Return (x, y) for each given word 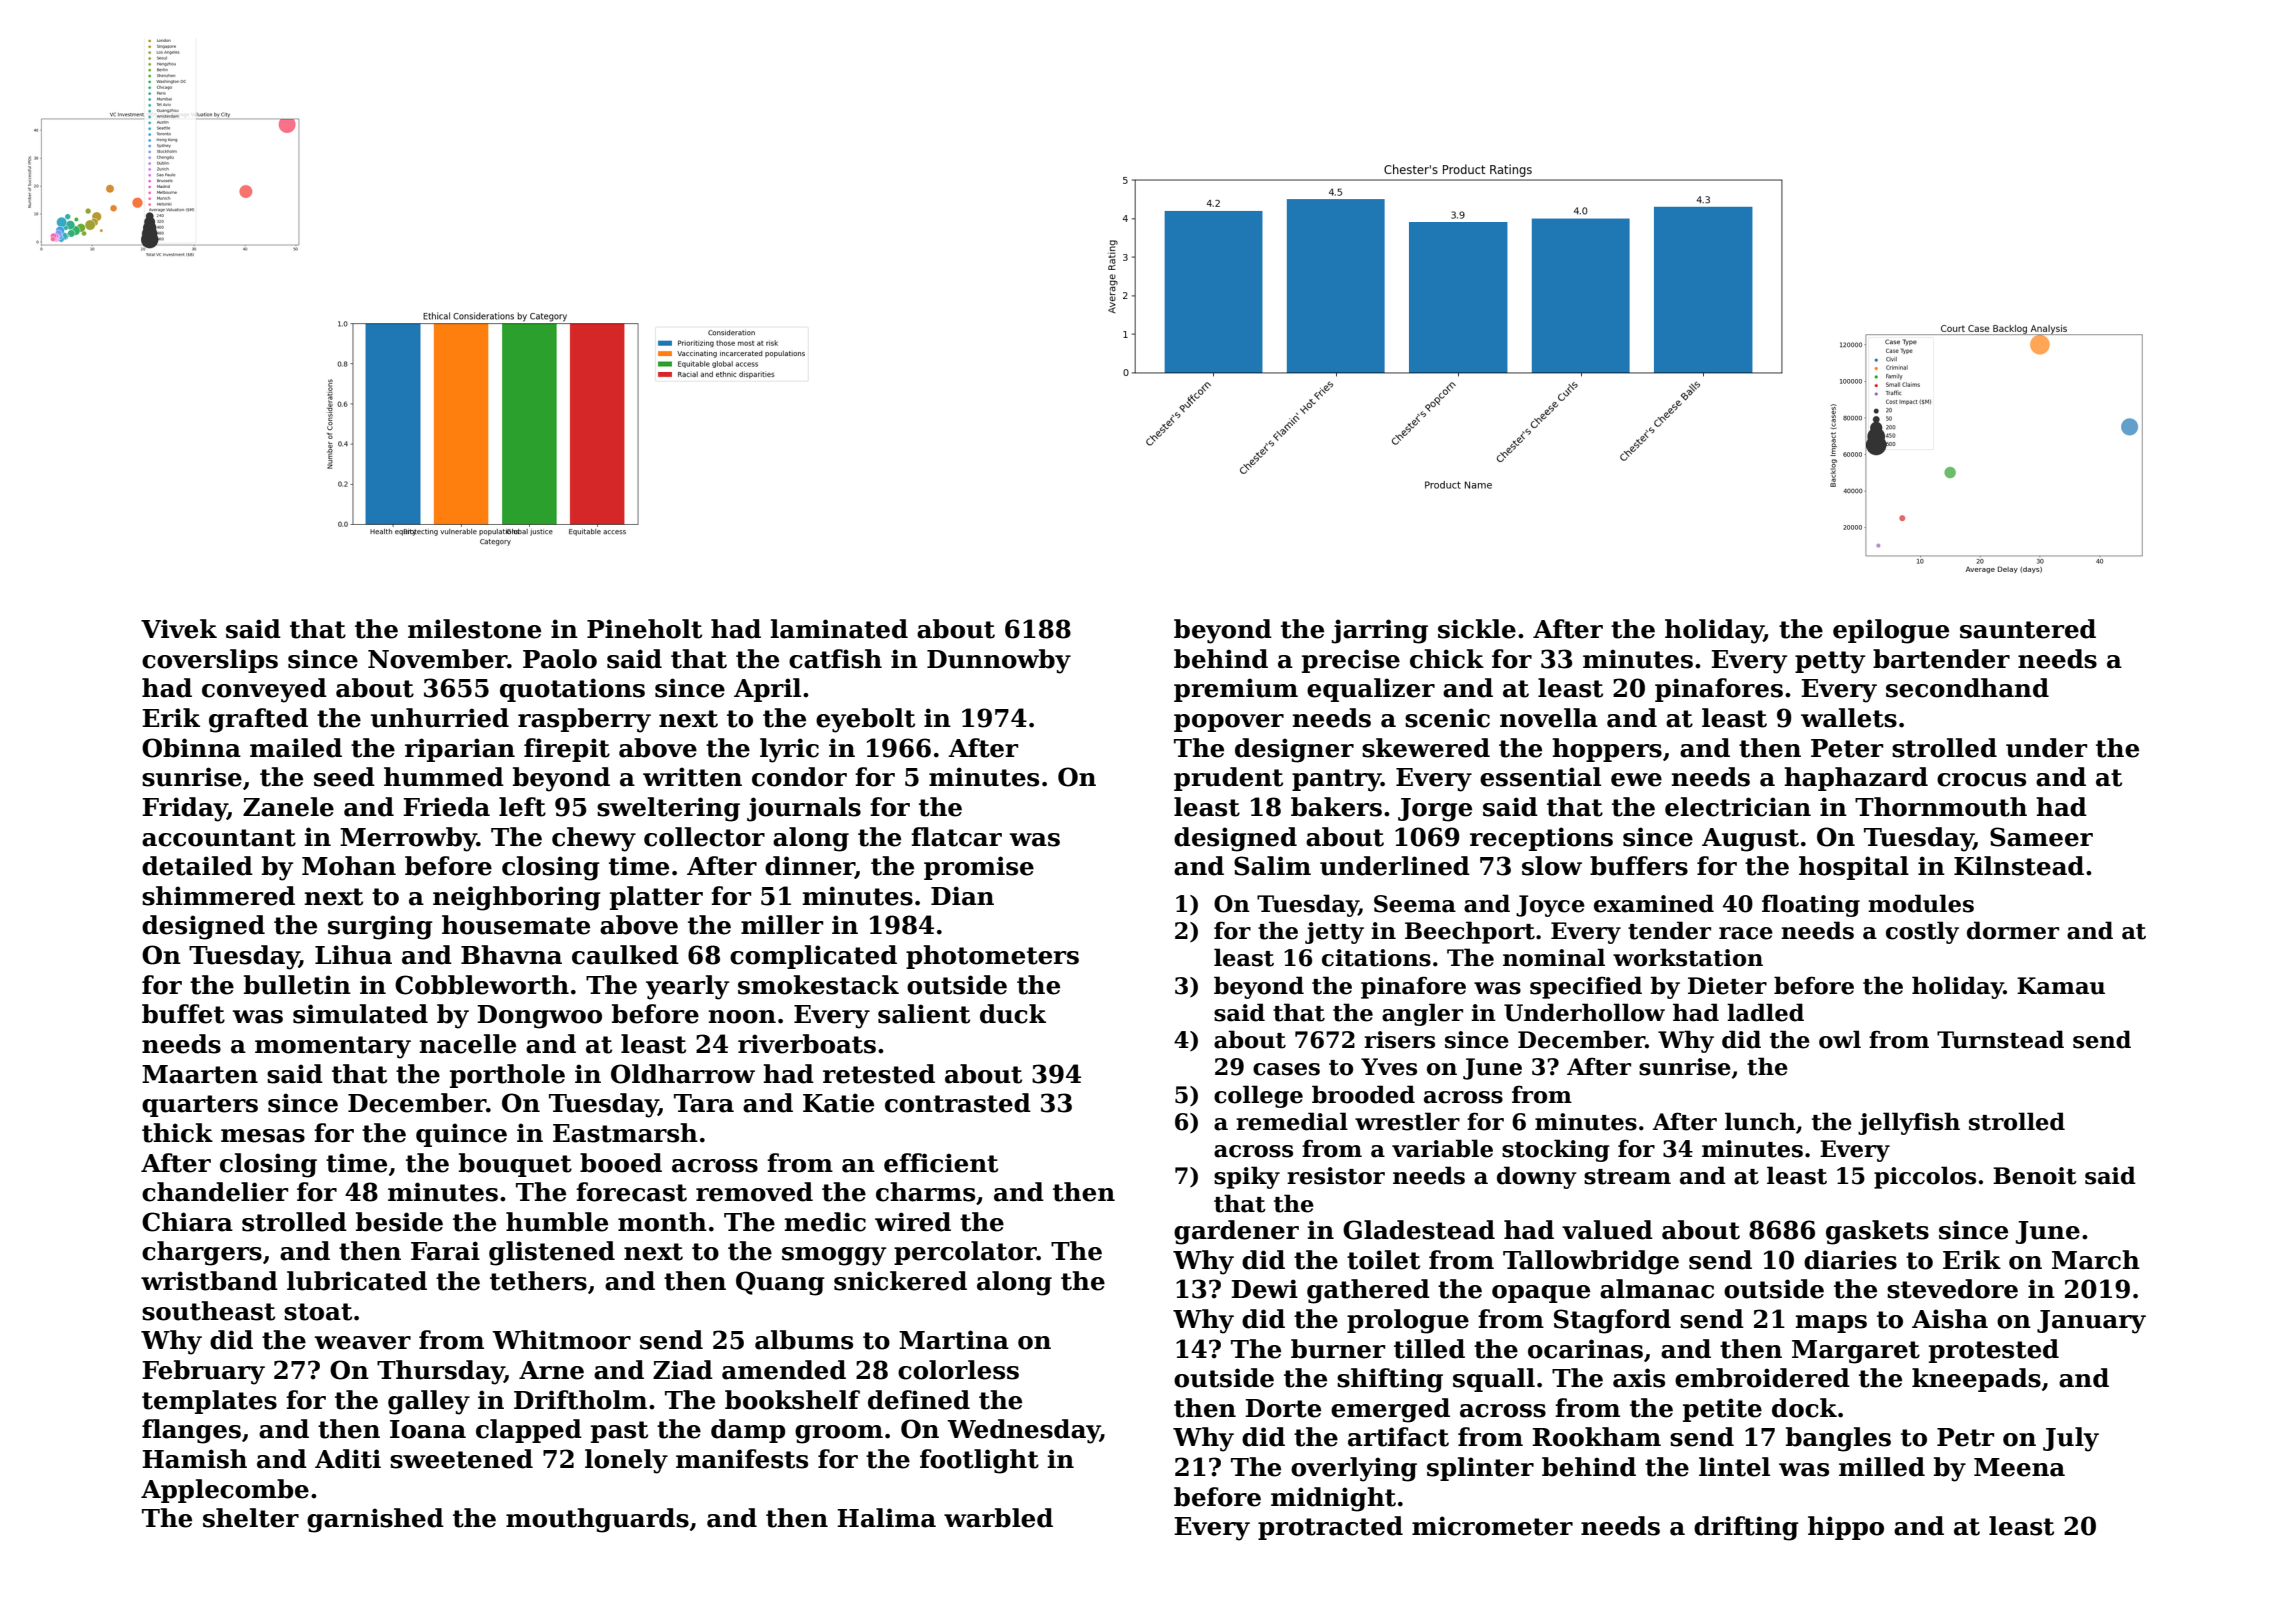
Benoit (2035, 1176)
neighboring (517, 898)
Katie (838, 1103)
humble (557, 1222)
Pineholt (644, 629)
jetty (1334, 933)
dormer (2013, 930)
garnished (375, 1520)
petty (1830, 662)
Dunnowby (999, 661)
